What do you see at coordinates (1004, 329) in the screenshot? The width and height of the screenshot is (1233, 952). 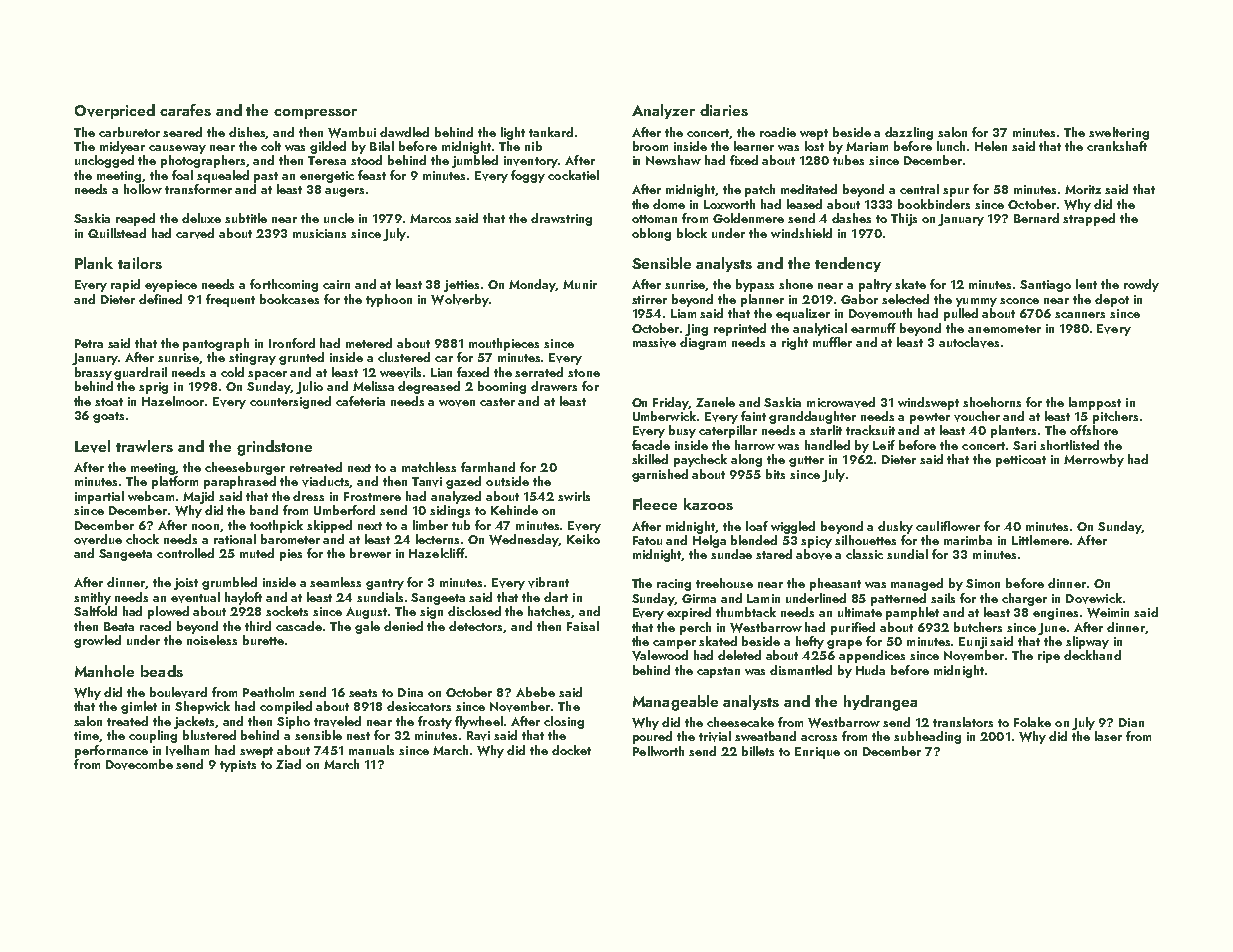 I see `anemometer` at bounding box center [1004, 329].
